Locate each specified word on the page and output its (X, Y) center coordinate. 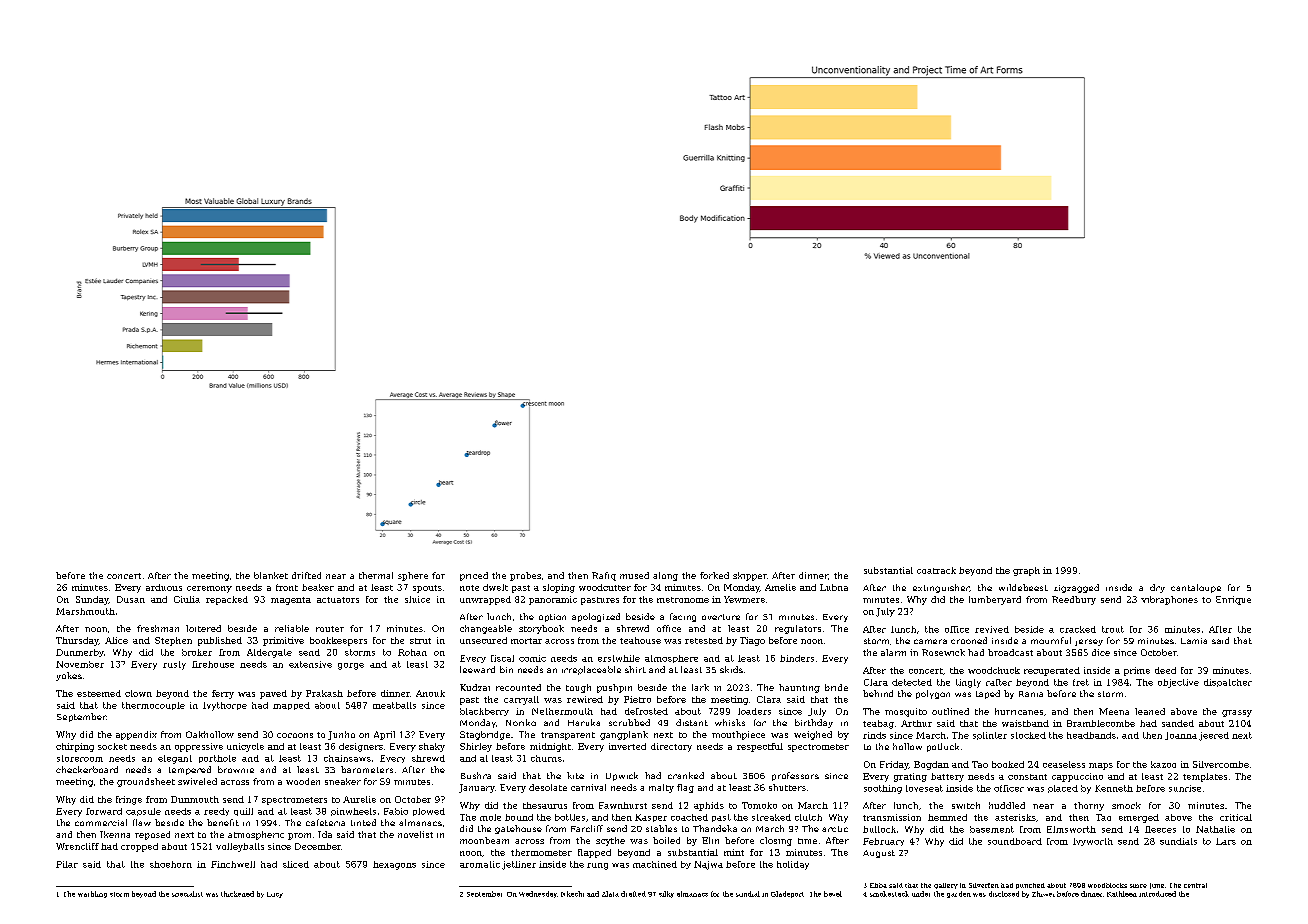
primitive (283, 641)
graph (1026, 571)
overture (721, 617)
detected (912, 682)
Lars (1226, 841)
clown (138, 693)
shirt (635, 669)
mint (734, 852)
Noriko (521, 722)
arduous (164, 587)
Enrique (1233, 600)
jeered (1214, 736)
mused (634, 575)
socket (112, 746)
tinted (363, 822)
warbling (92, 894)
